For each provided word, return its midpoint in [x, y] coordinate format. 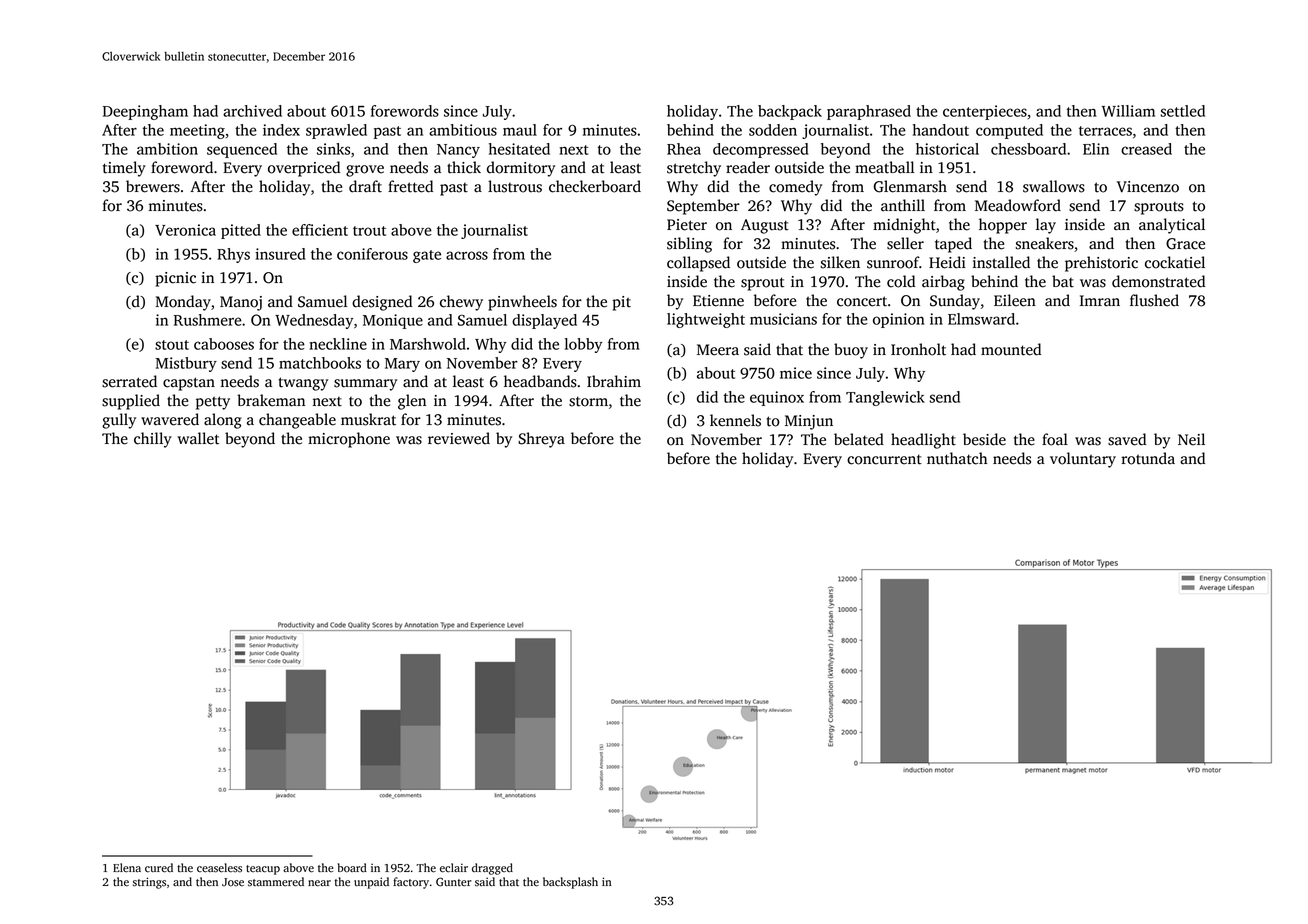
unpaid [371, 883]
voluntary [1083, 460]
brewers [153, 186]
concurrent [884, 459]
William [1128, 111]
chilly [153, 440]
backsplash [570, 883]
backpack [790, 112]
